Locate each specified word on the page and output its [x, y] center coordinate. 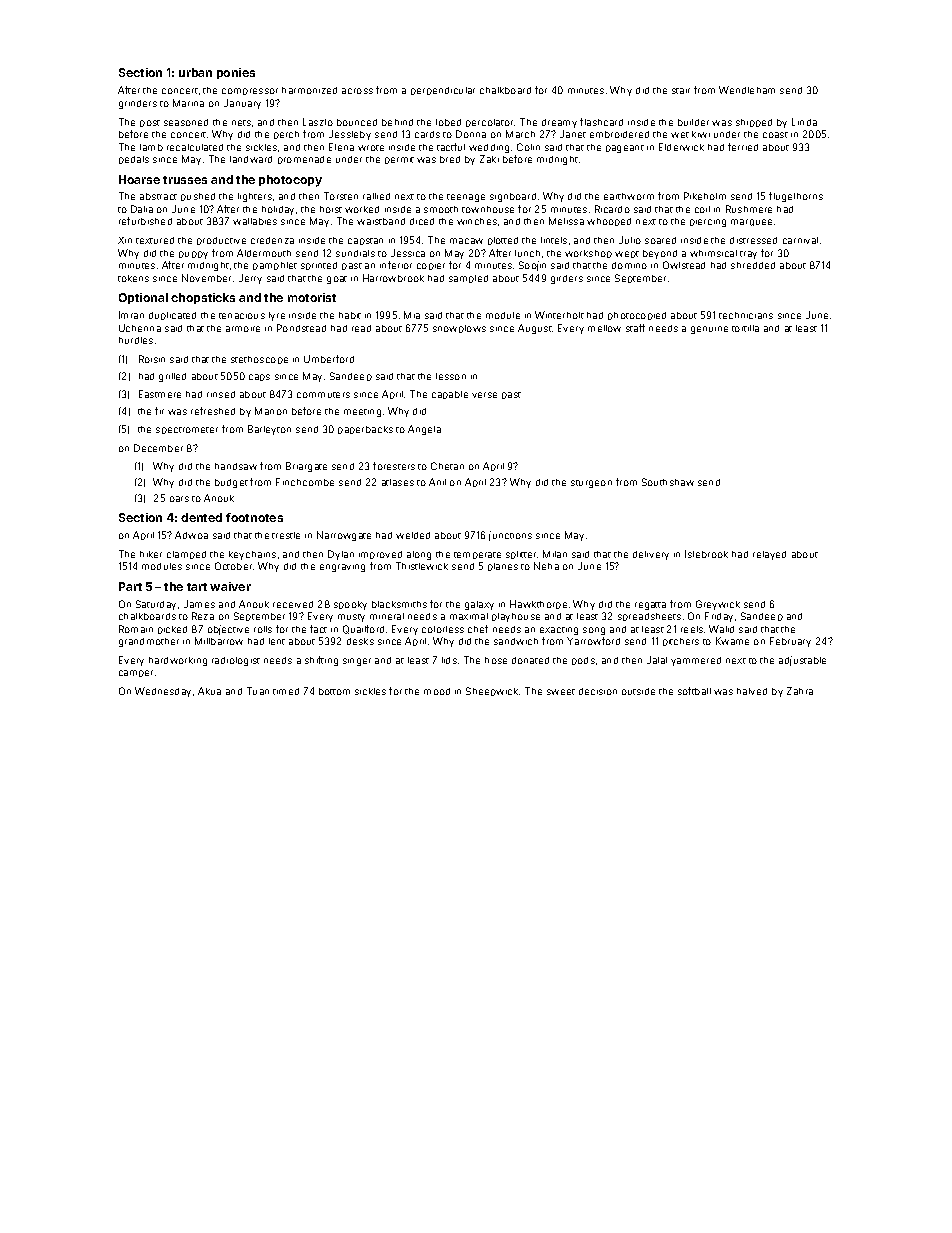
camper [136, 673]
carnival [800, 240]
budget [231, 483]
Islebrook [706, 554]
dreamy [559, 123]
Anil [437, 482]
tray [748, 255]
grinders [138, 104]
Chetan [447, 466]
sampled [468, 279]
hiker [151, 554]
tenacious [242, 316]
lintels [554, 240]
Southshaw [668, 482]
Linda [804, 122]
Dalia [142, 209]
